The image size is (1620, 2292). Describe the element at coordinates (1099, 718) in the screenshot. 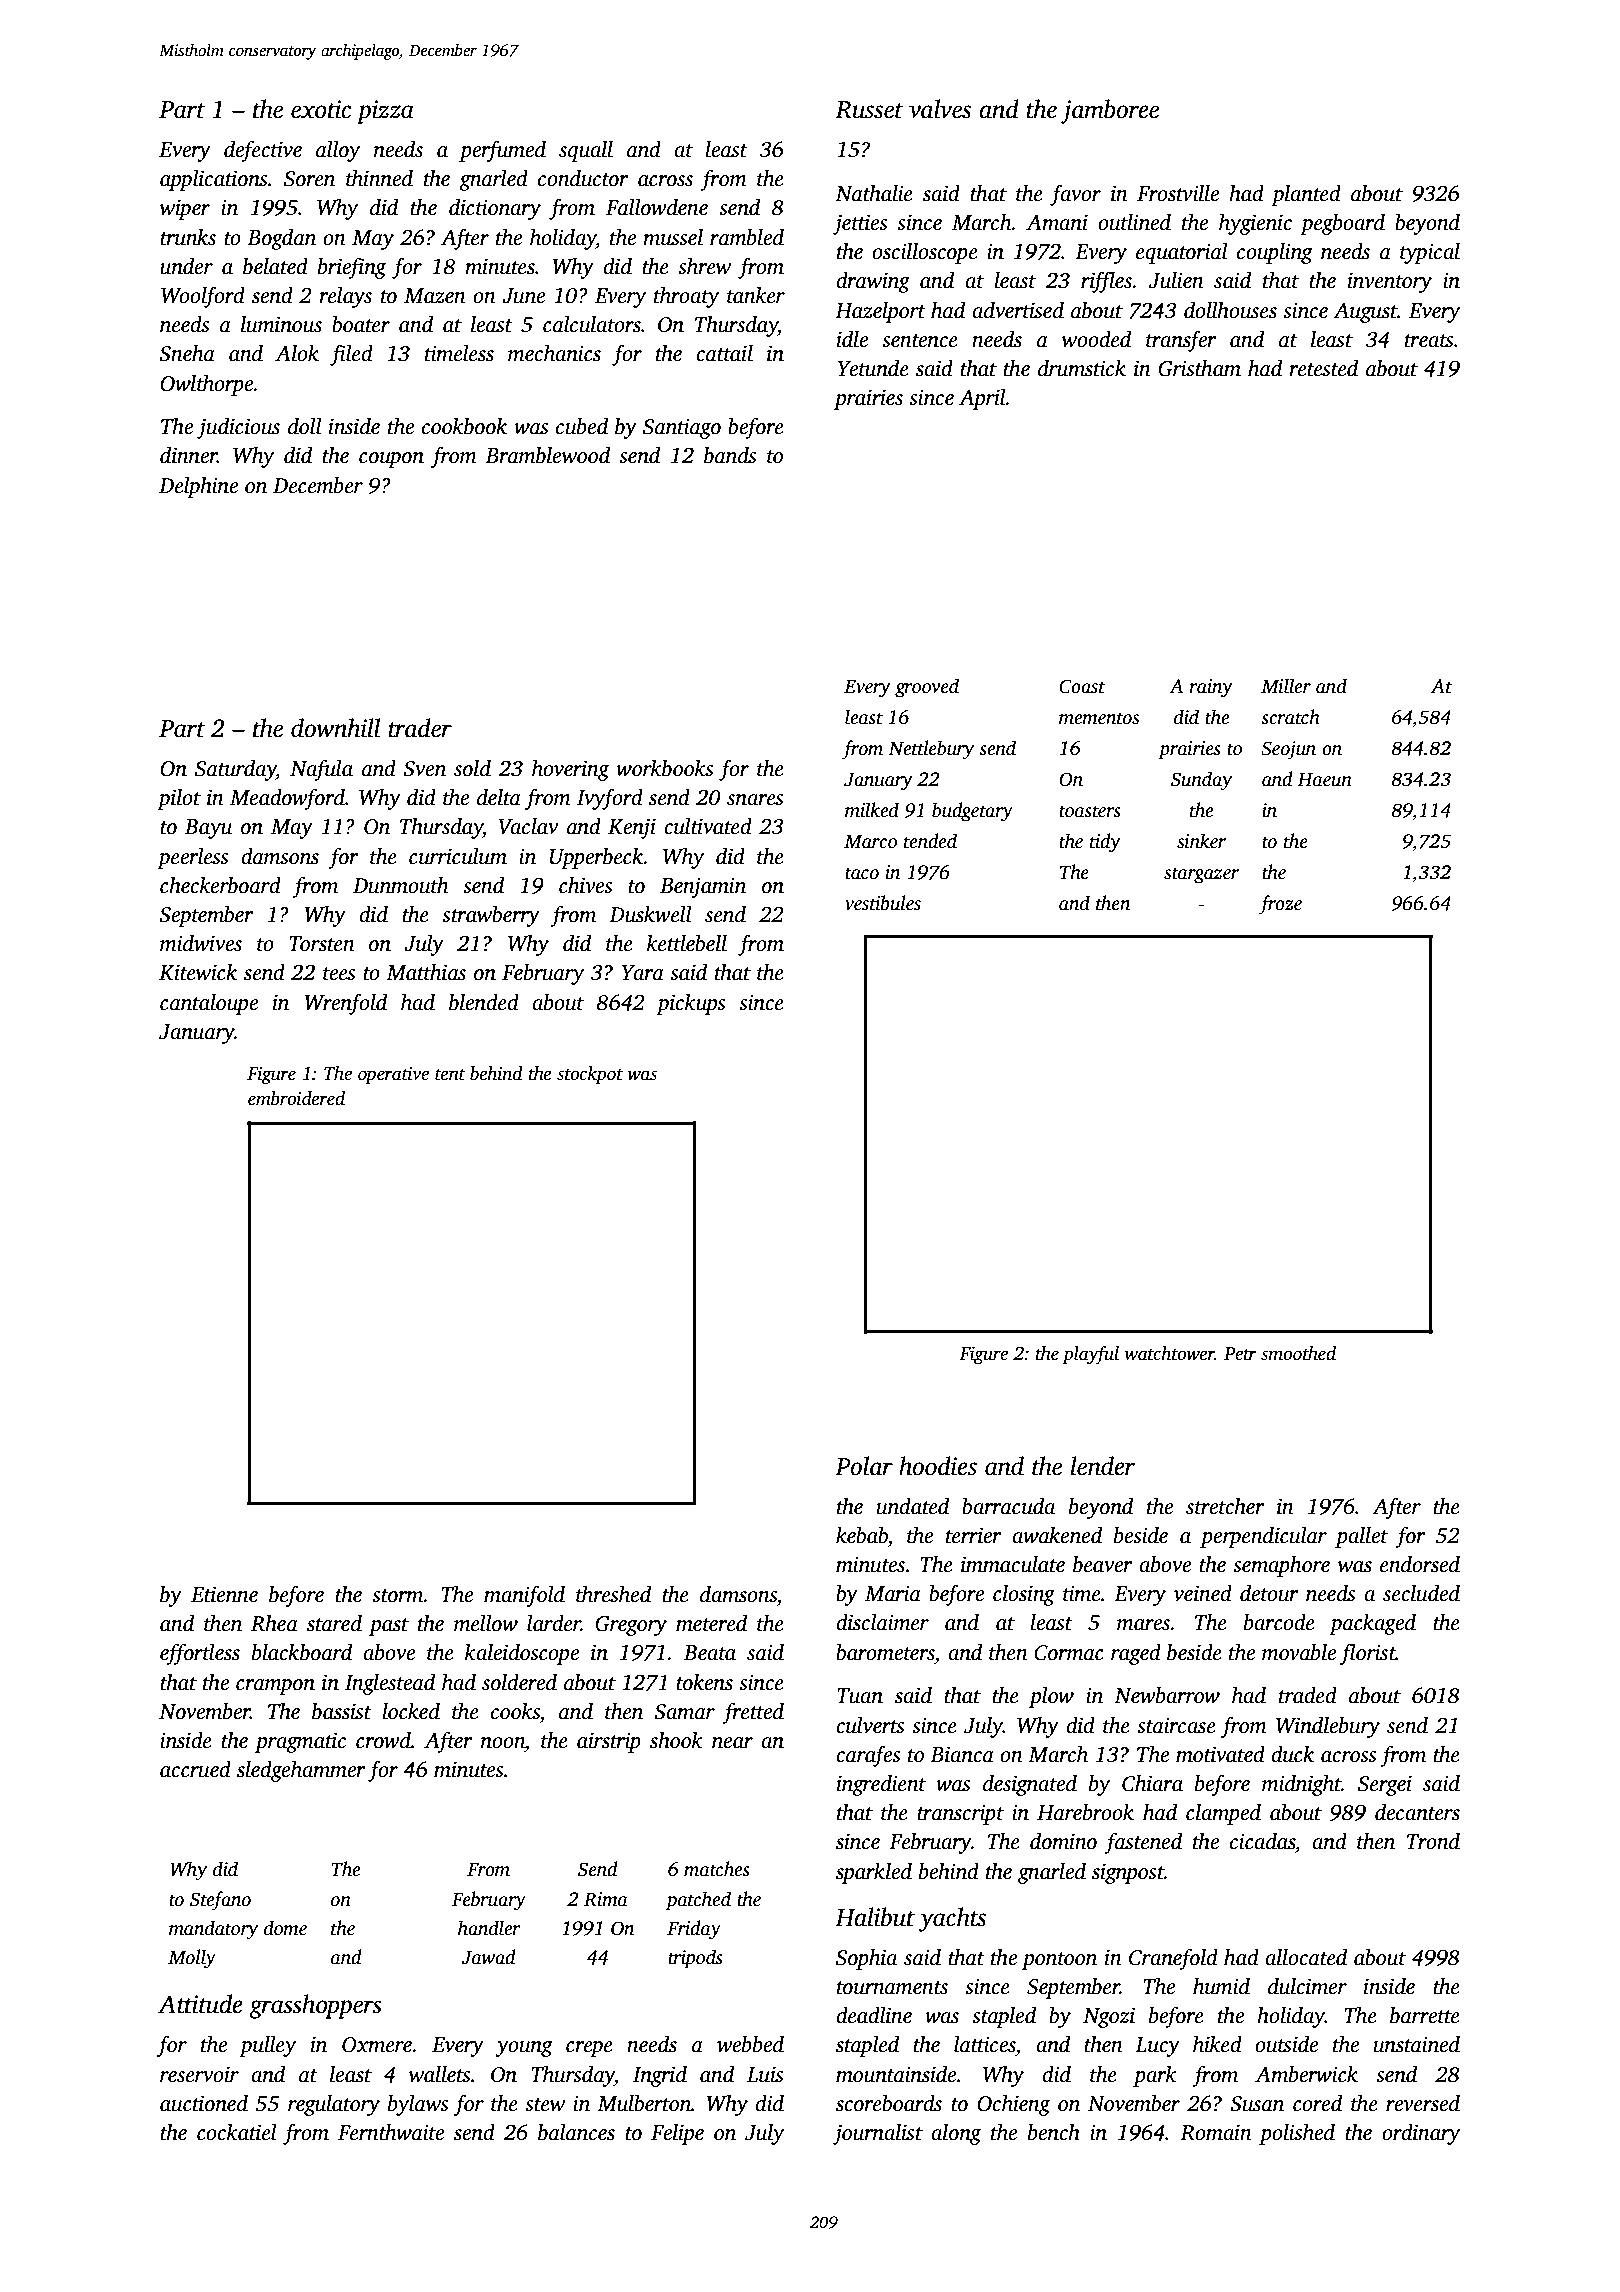

I see `mementos` at that location.
